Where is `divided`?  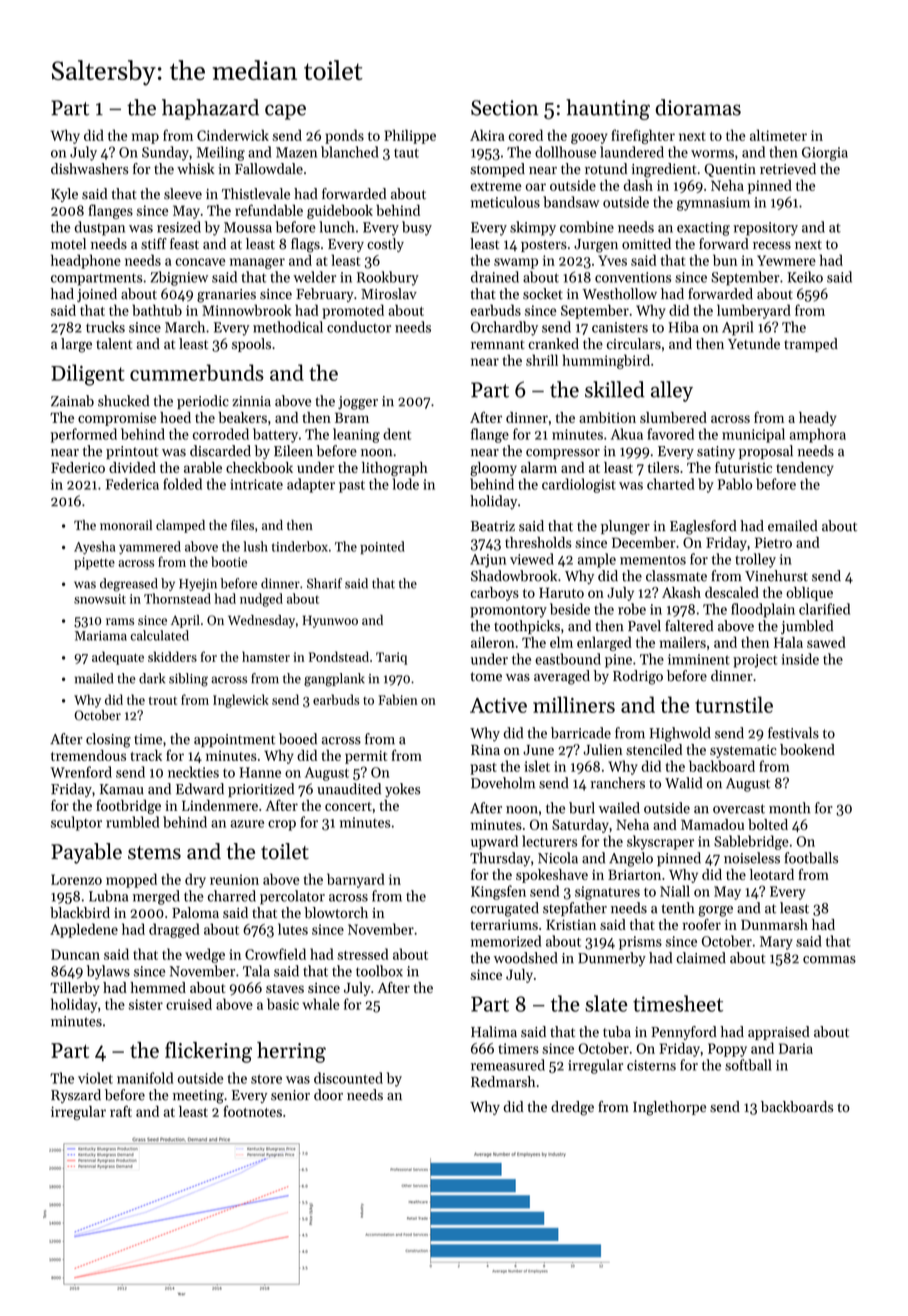
divided is located at coordinates (132, 467).
